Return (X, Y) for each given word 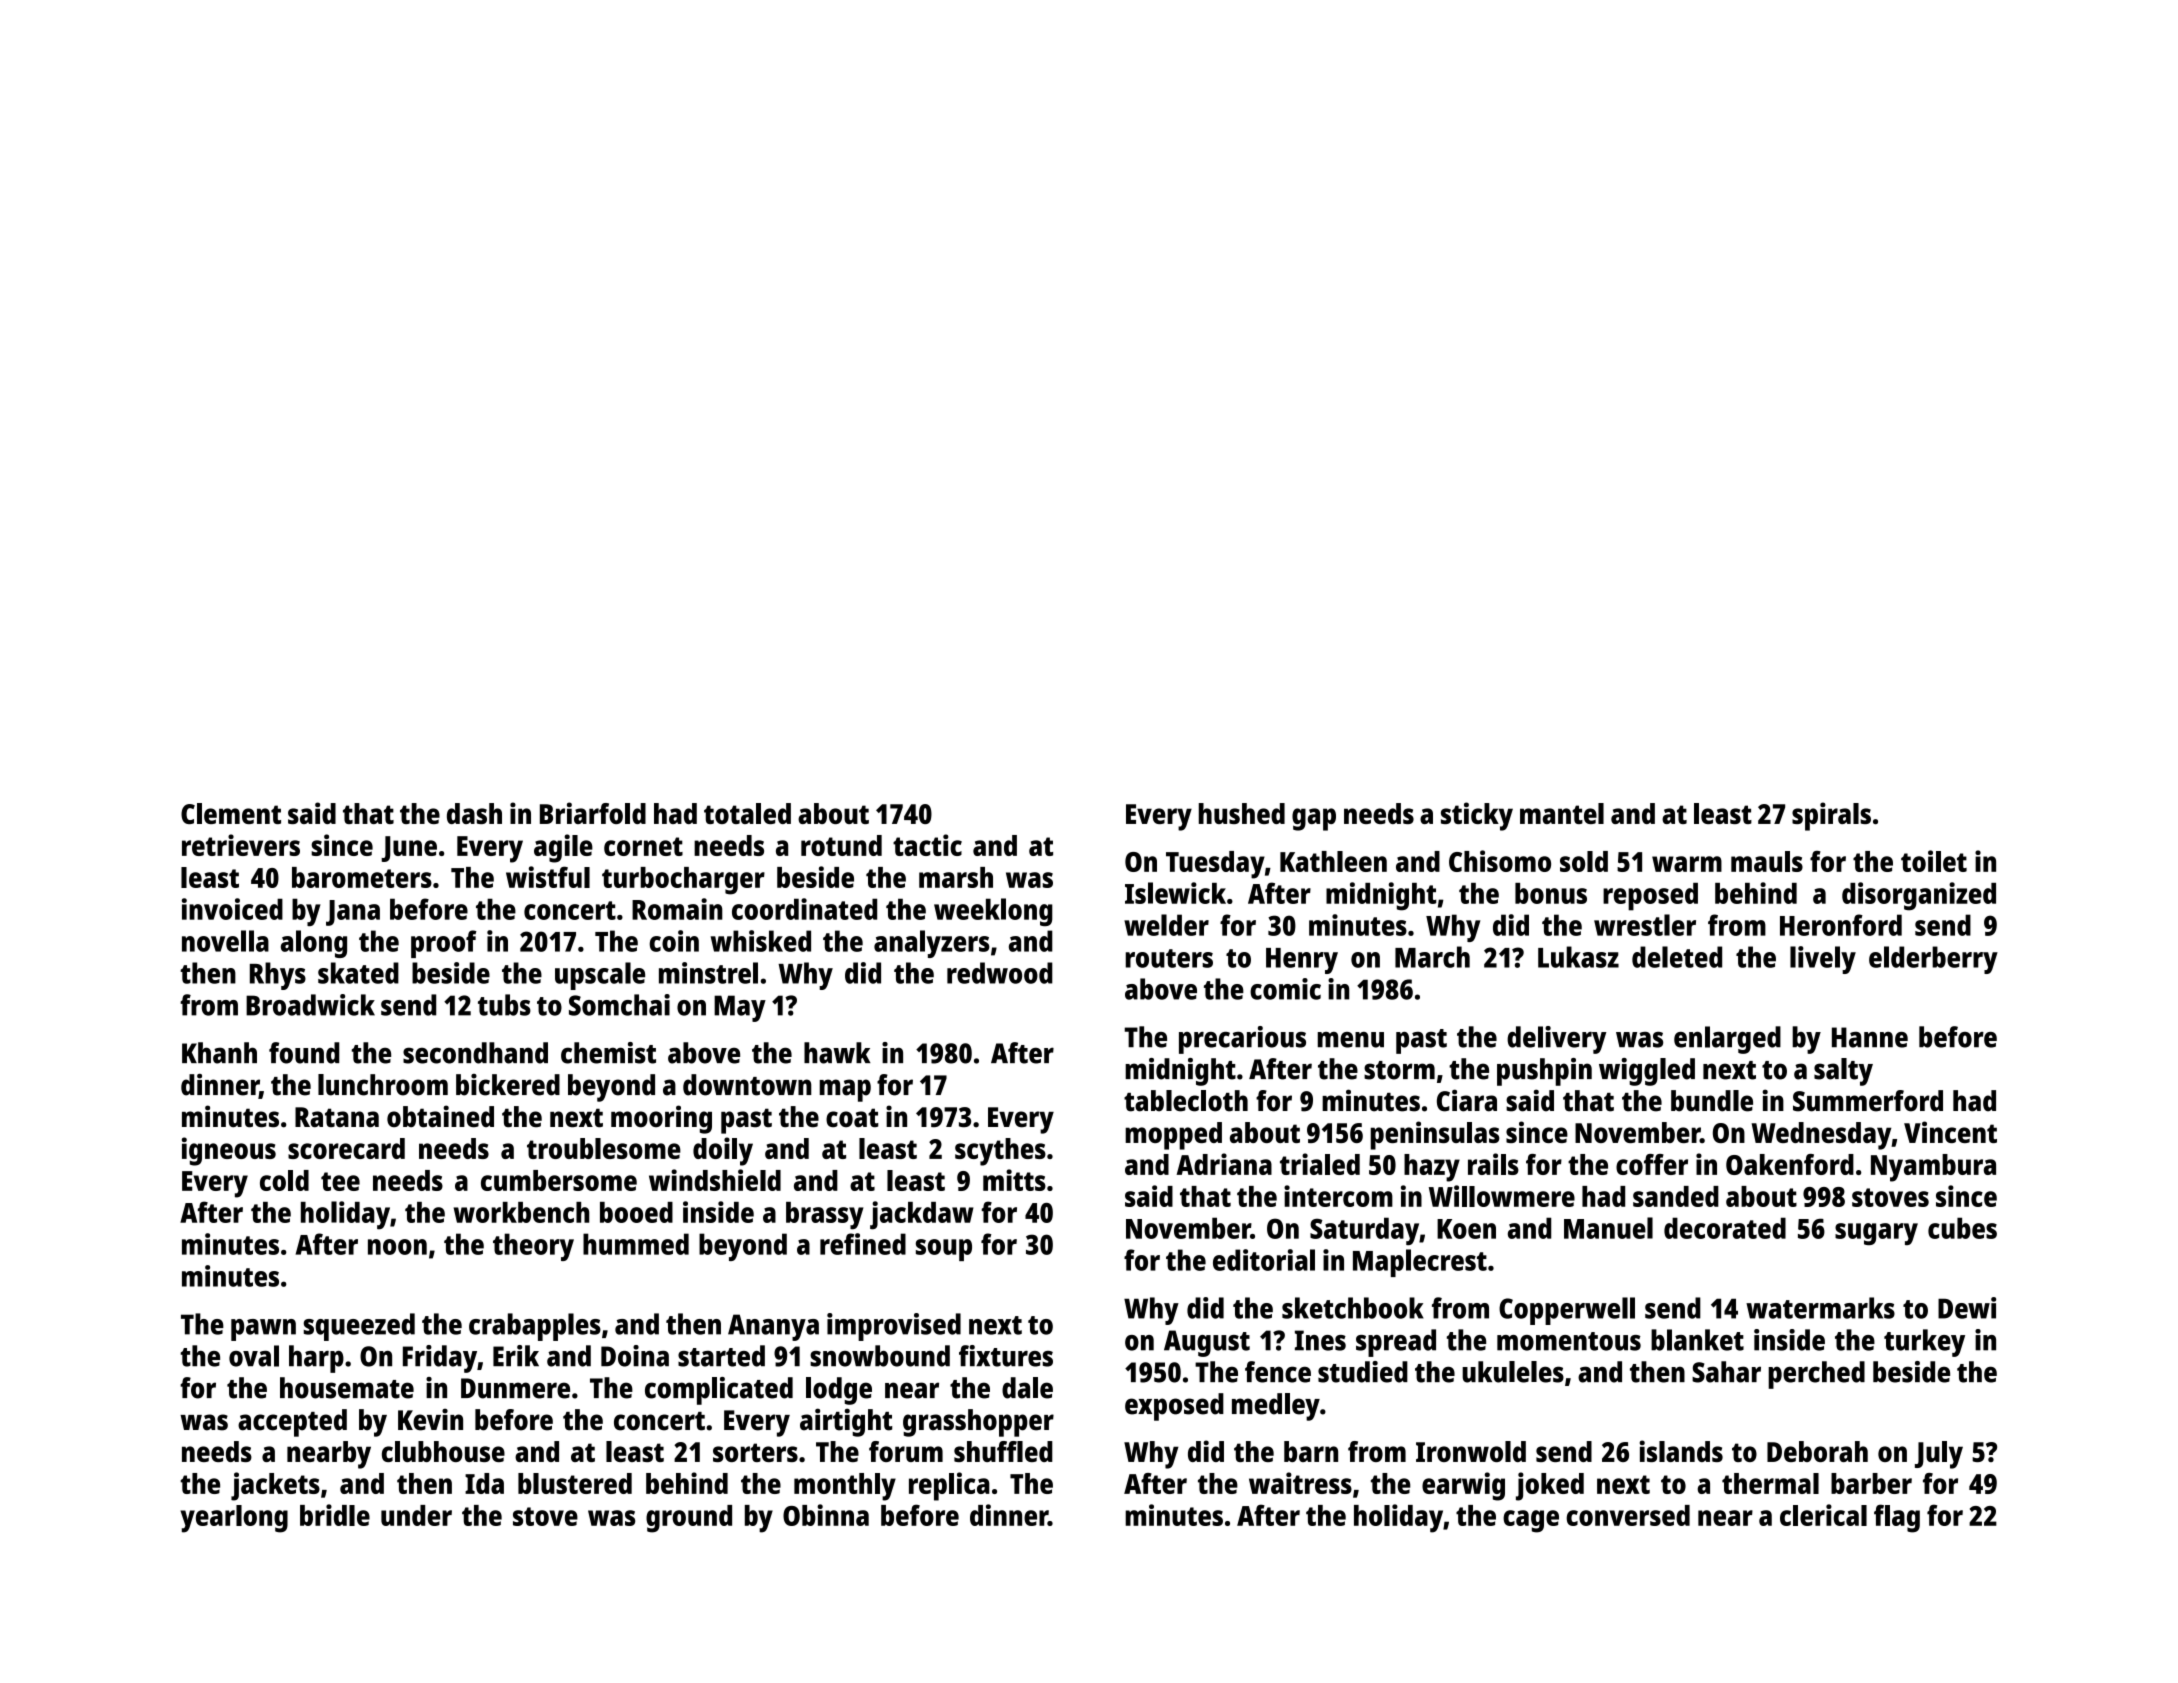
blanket (1697, 1340)
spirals (1831, 816)
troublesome (604, 1148)
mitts (1014, 1180)
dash (474, 813)
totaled (747, 813)
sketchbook (1353, 1308)
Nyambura (1933, 1168)
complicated (719, 1391)
